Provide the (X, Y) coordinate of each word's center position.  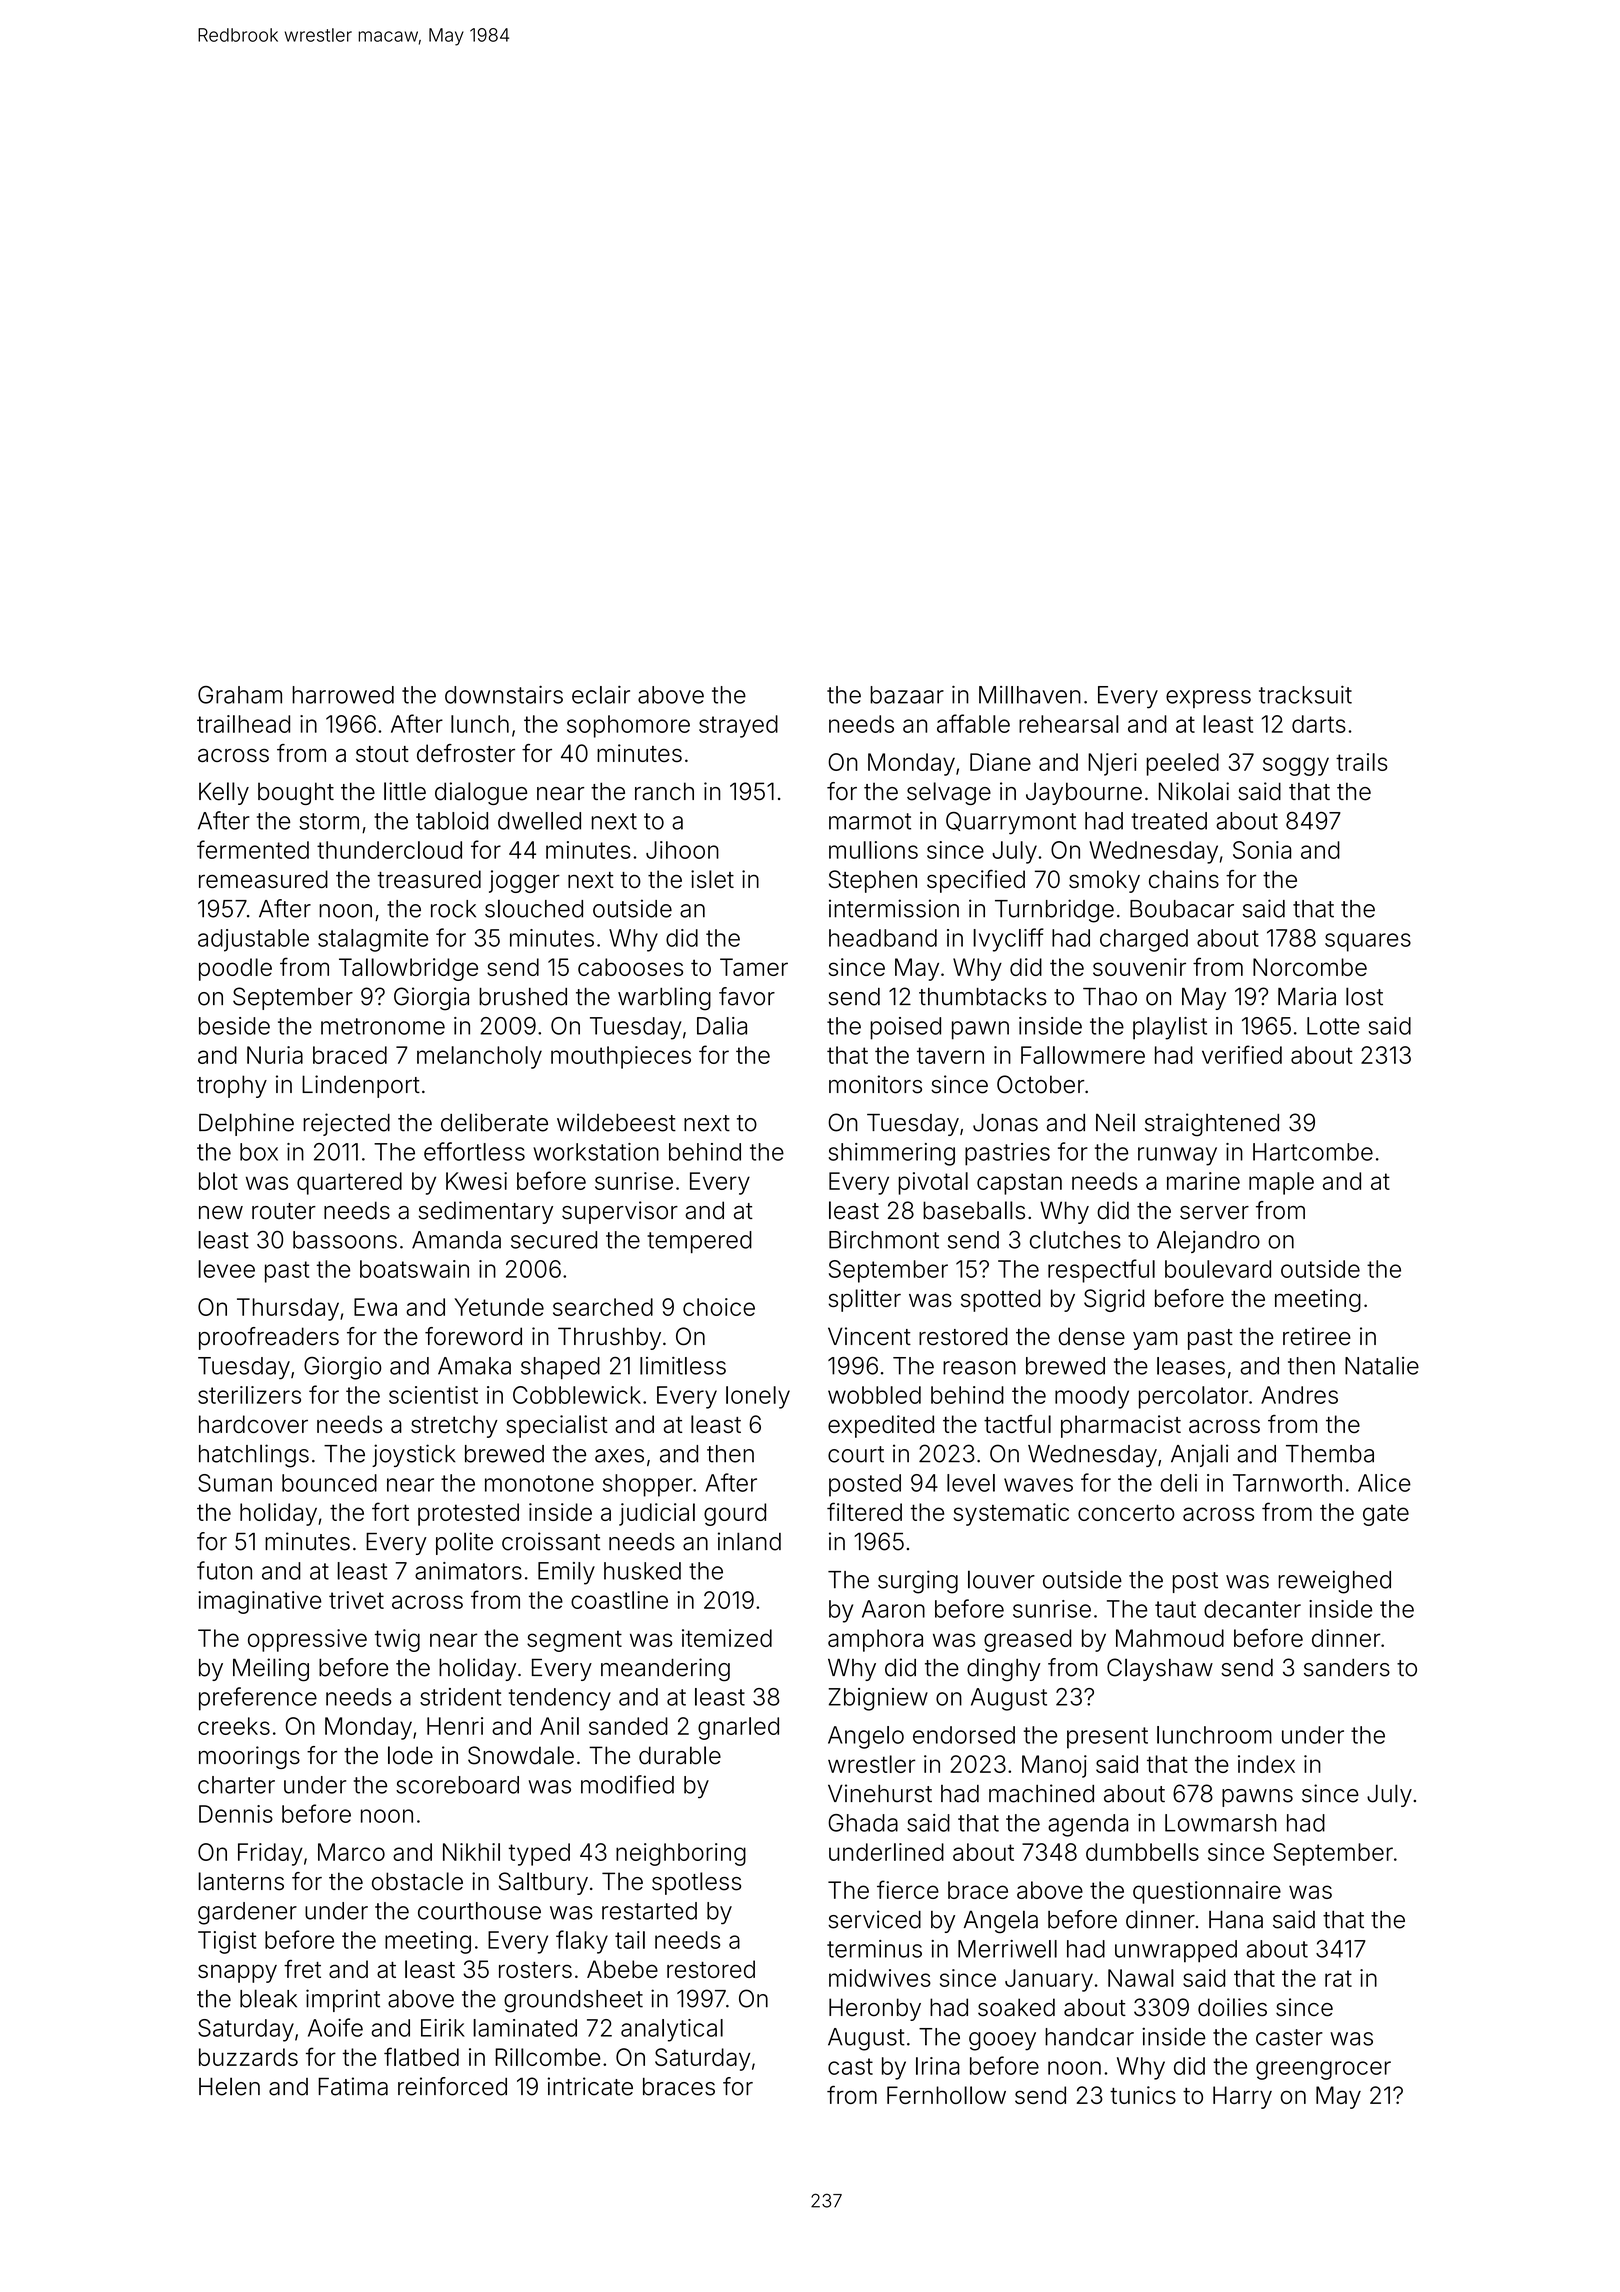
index (1266, 1764)
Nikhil (471, 1852)
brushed (523, 997)
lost (1364, 996)
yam (1155, 1341)
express (1208, 699)
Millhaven (1030, 695)
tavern (950, 1055)
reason (979, 1368)
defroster (466, 753)
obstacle (417, 1881)
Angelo (866, 1737)
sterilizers (249, 1395)
